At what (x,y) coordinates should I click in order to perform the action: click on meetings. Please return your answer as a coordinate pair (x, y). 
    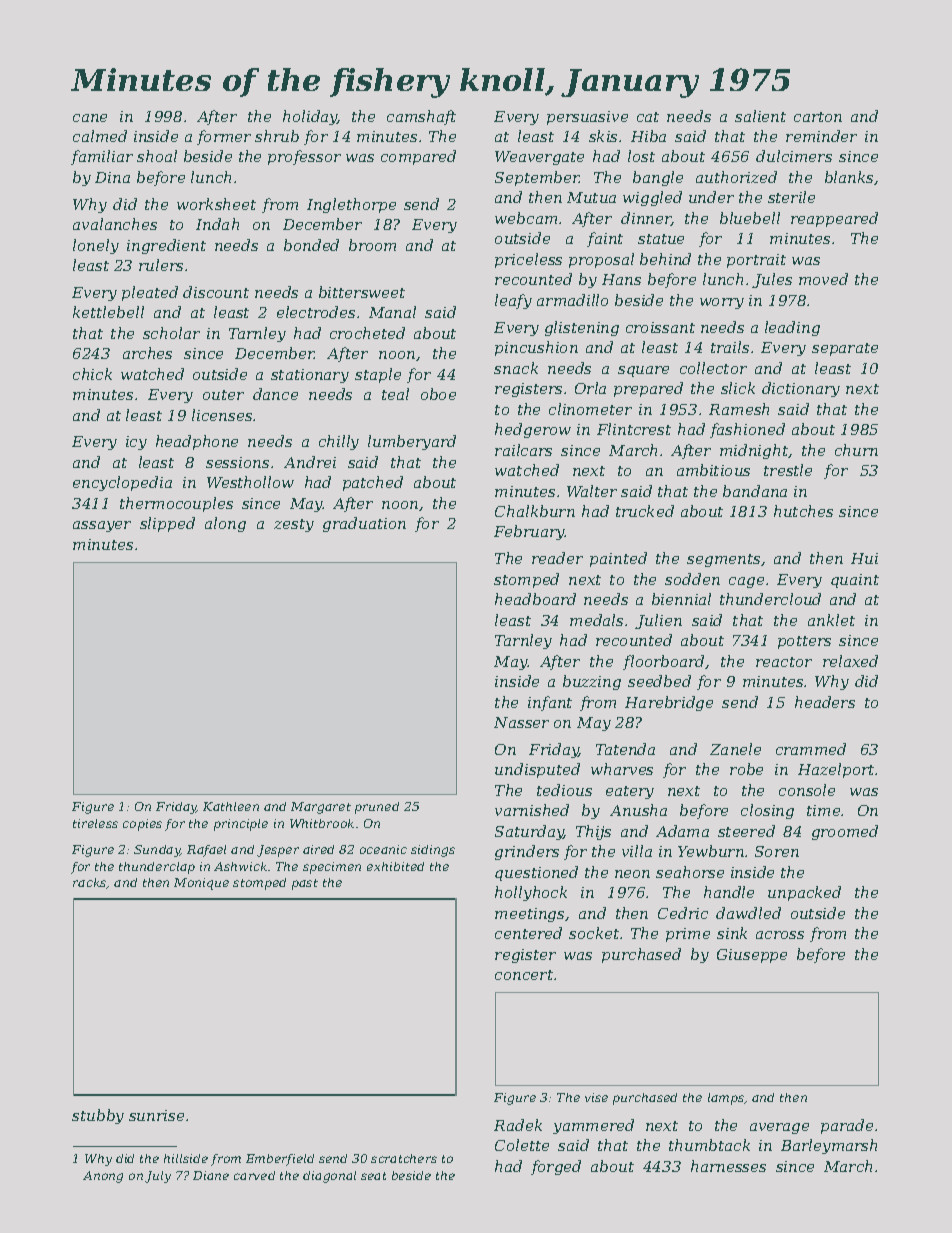
    Looking at the image, I should click on (529, 915).
